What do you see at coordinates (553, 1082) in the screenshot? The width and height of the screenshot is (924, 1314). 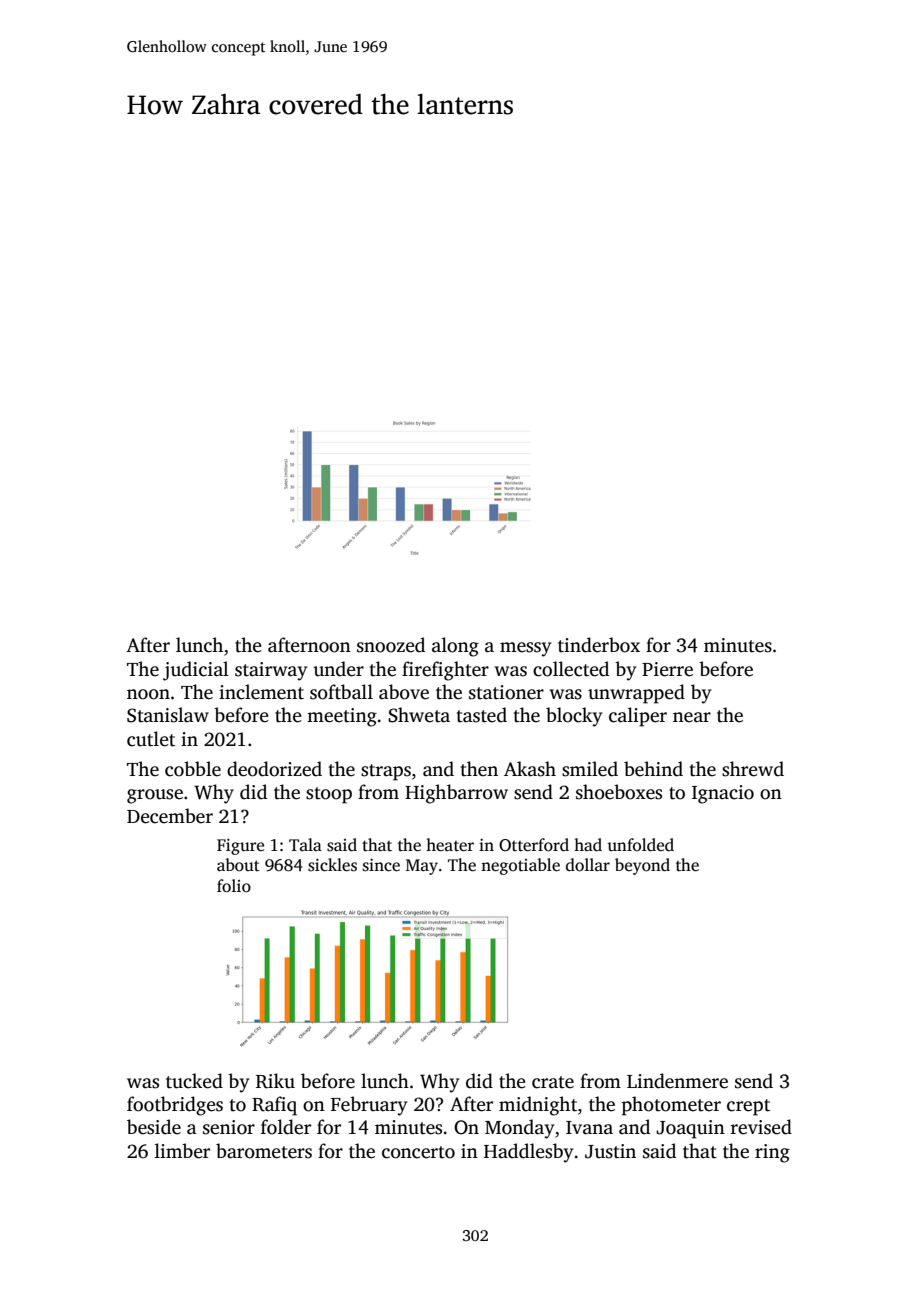 I see `crate` at bounding box center [553, 1082].
